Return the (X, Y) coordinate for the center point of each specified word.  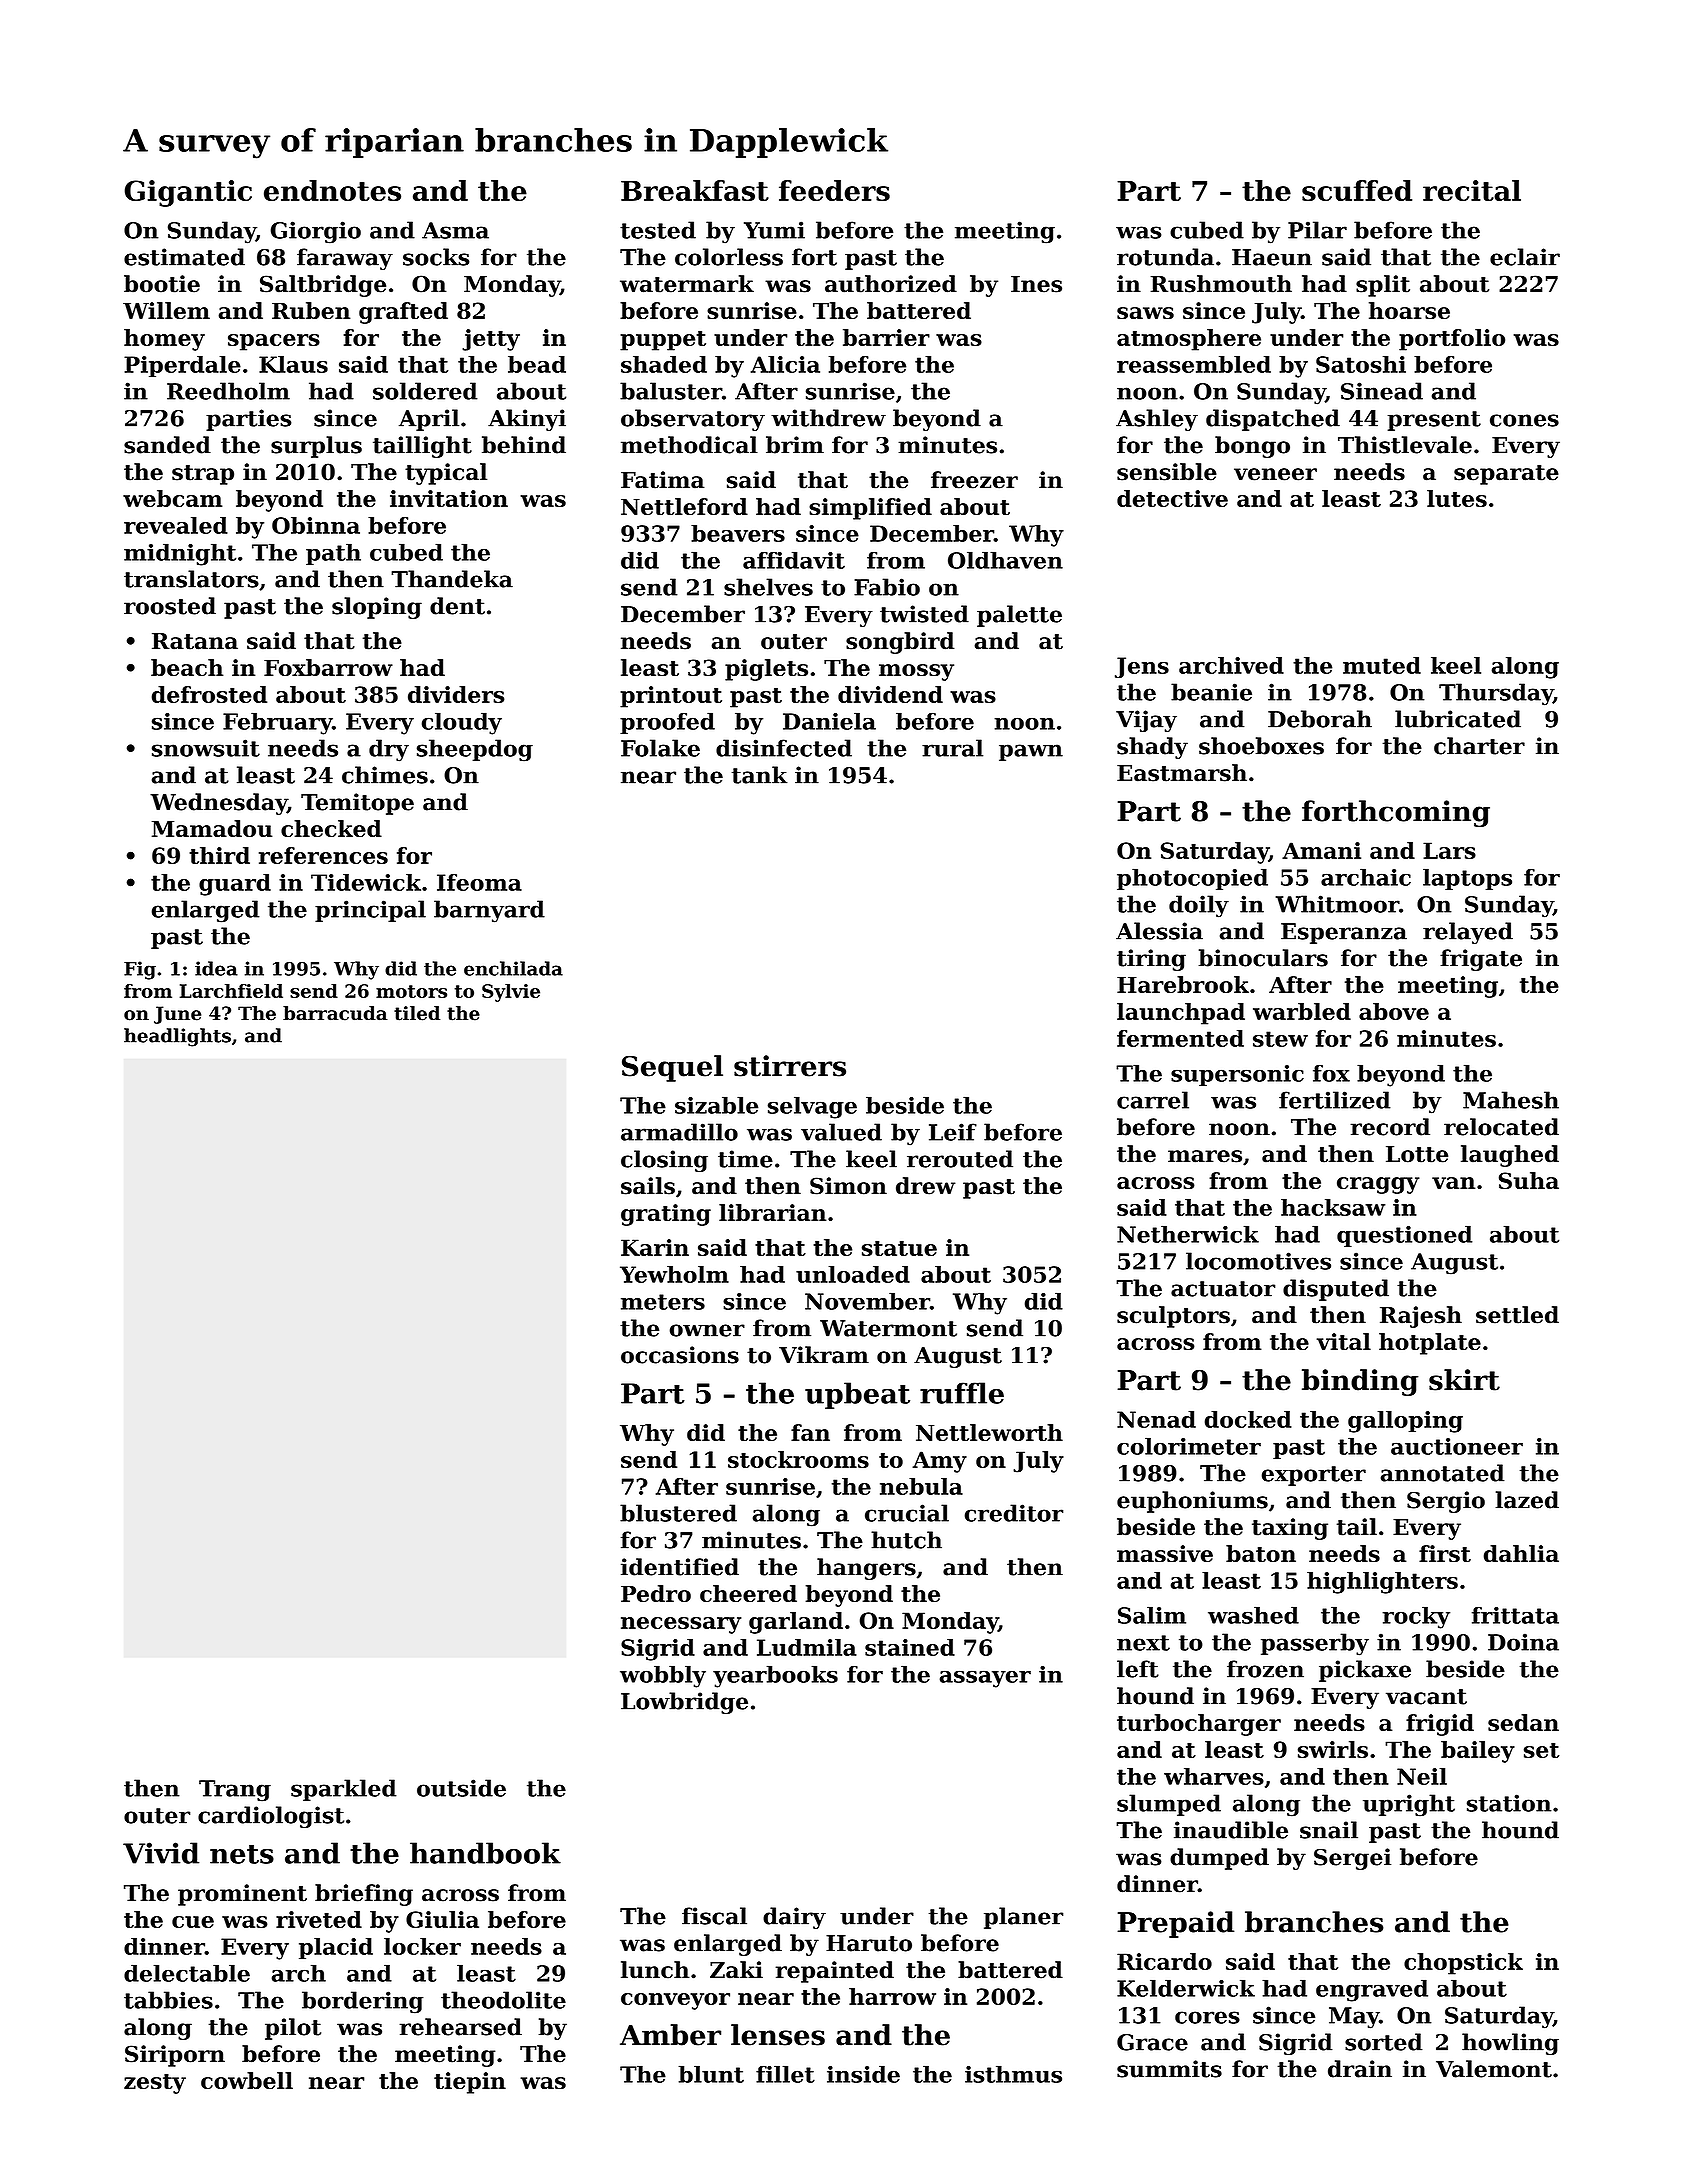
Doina (1523, 1642)
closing (664, 1161)
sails (648, 1186)
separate (1506, 475)
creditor (1014, 1513)
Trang (235, 1791)
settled (1517, 1315)
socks (436, 257)
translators (191, 579)
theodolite (503, 2000)
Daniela (829, 721)
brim (795, 445)
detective (1172, 498)
